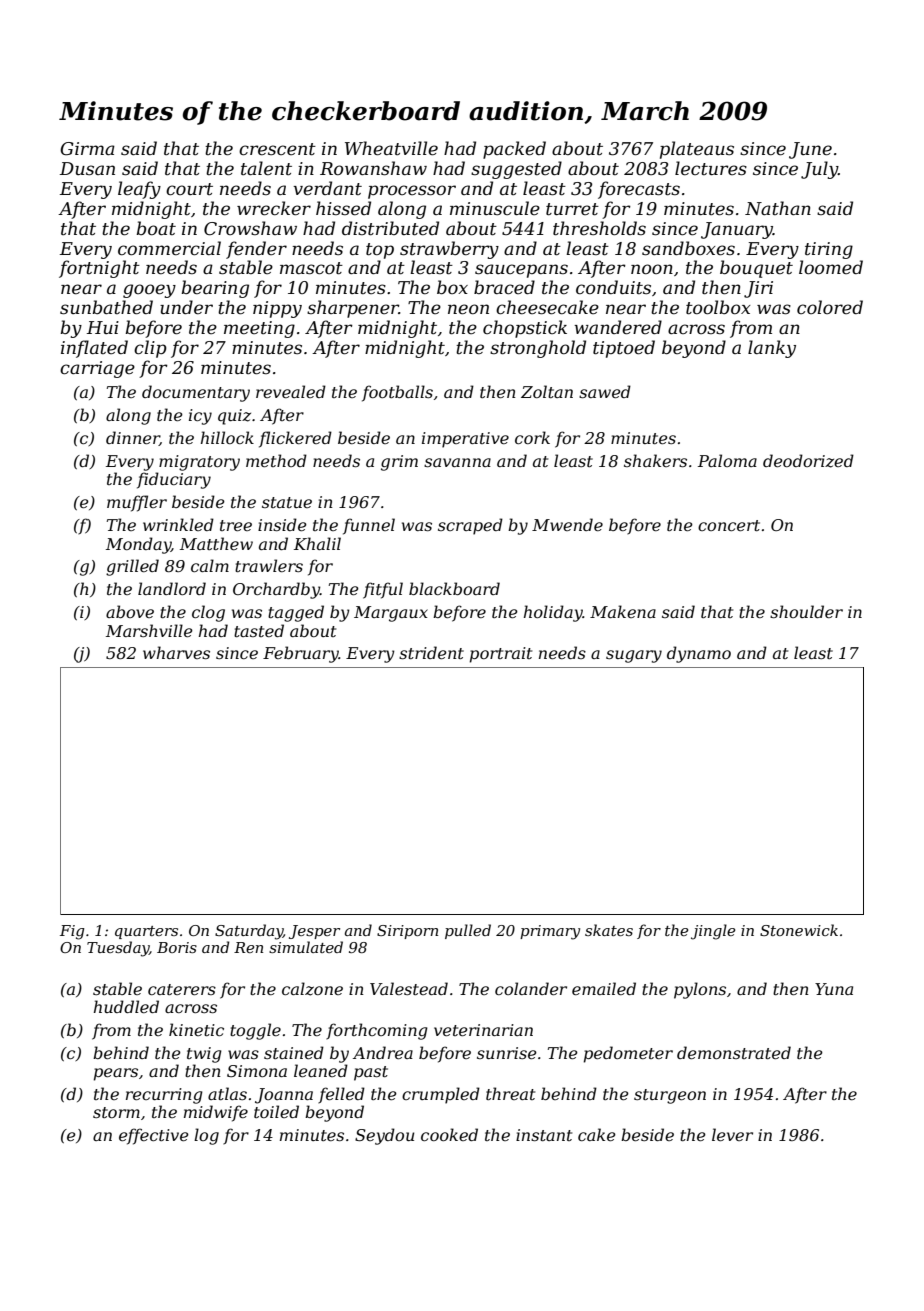 The height and width of the image is (1311, 924). What do you see at coordinates (732, 1134) in the image?
I see `lever` at bounding box center [732, 1134].
